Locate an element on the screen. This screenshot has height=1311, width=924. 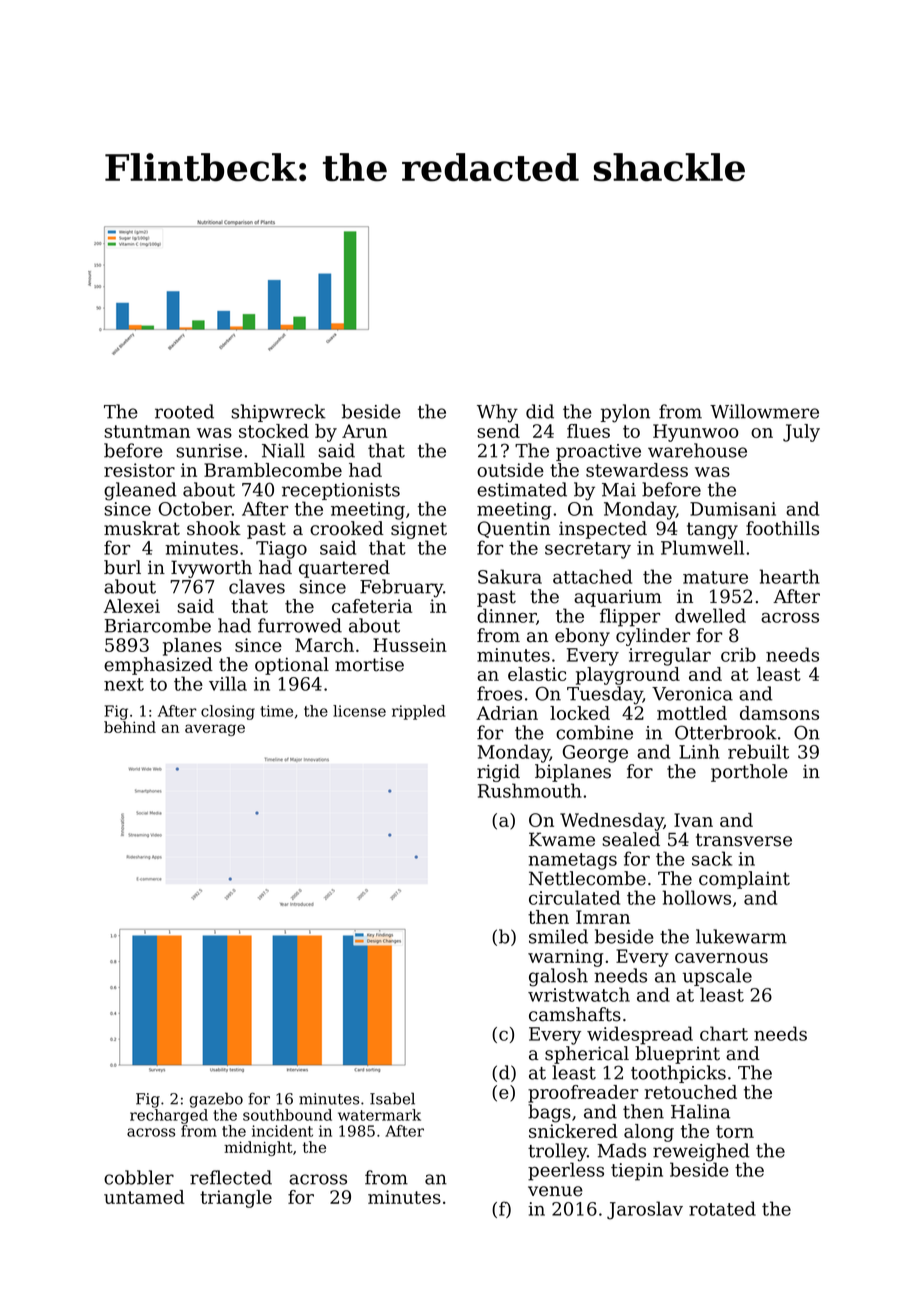
warehouse is located at coordinates (697, 450).
